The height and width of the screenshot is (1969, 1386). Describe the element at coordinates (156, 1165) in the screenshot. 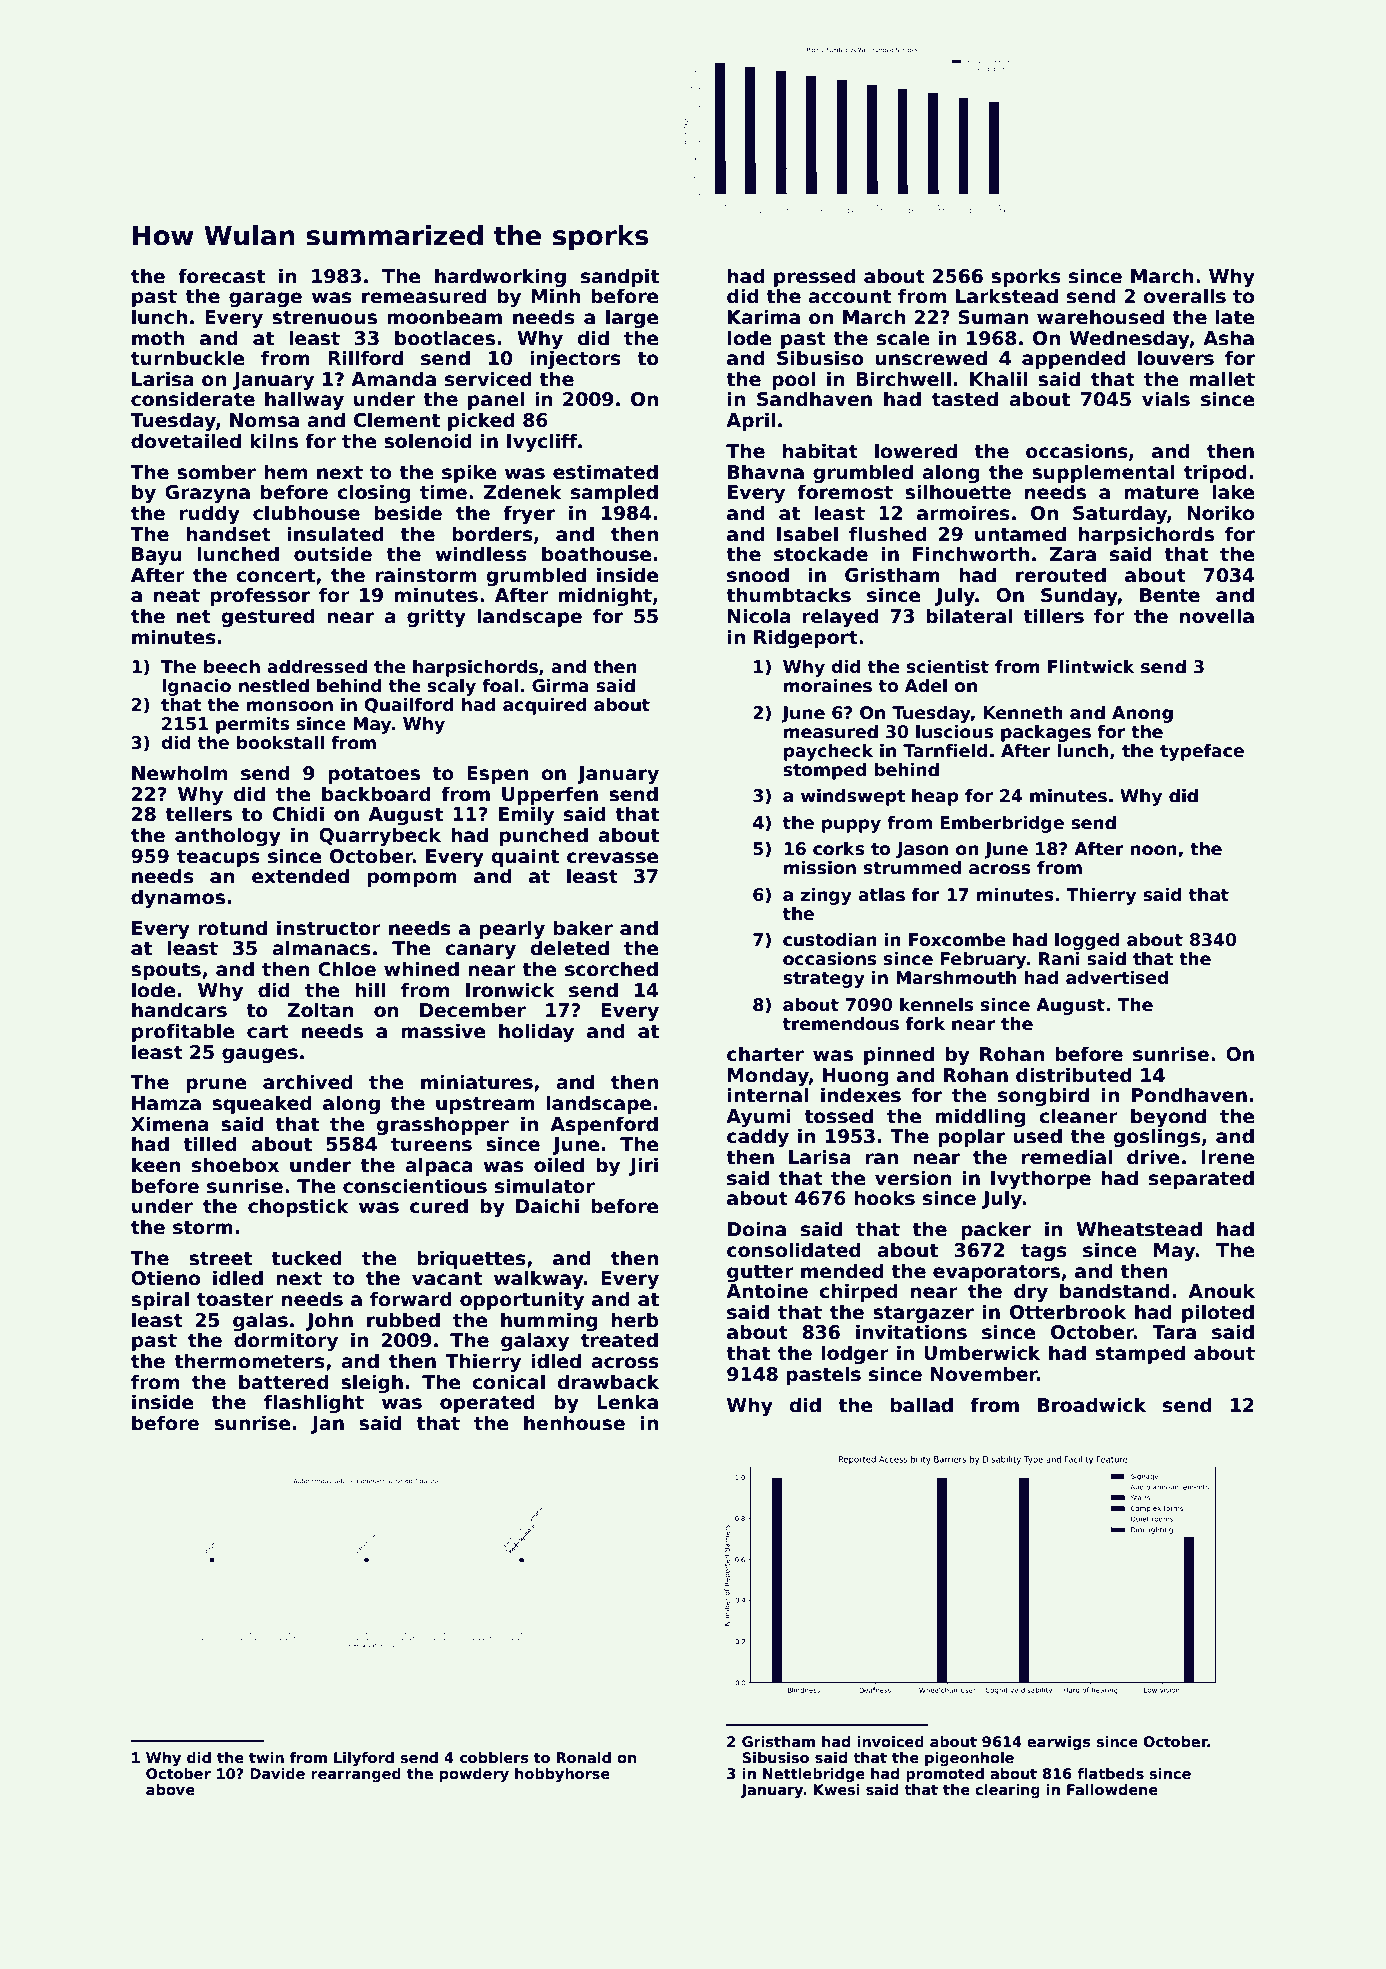

I see `keen` at that location.
